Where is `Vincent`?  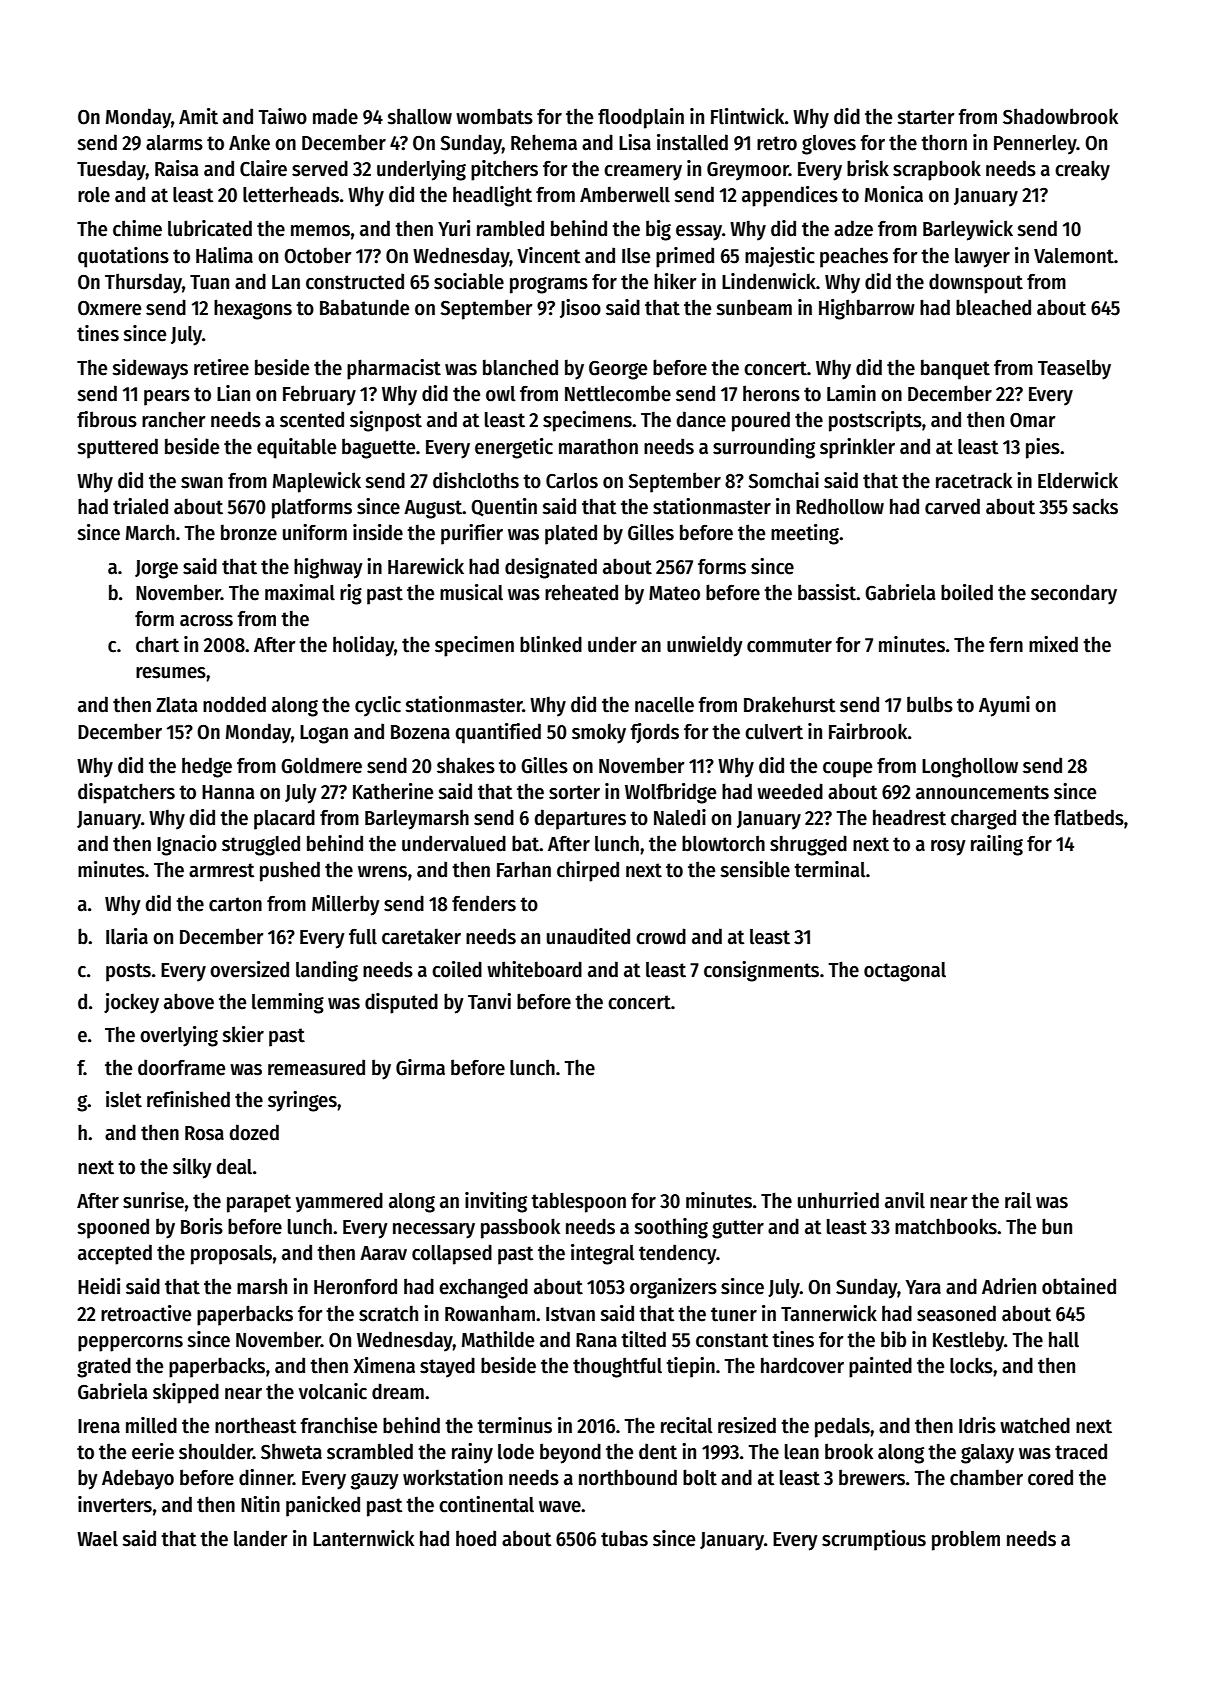
Vincent is located at coordinates (548, 255).
